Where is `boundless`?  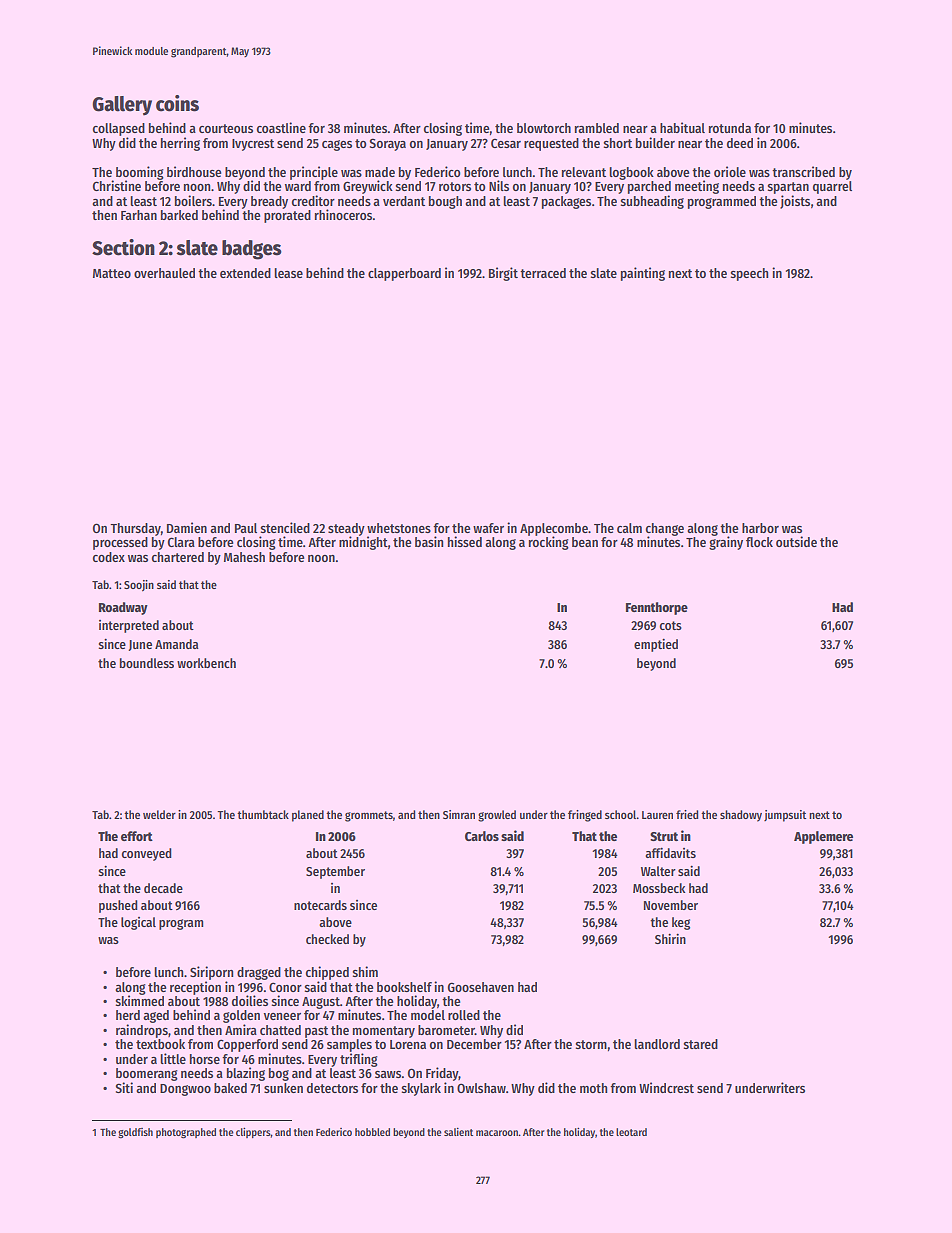
boundless is located at coordinates (147, 663).
